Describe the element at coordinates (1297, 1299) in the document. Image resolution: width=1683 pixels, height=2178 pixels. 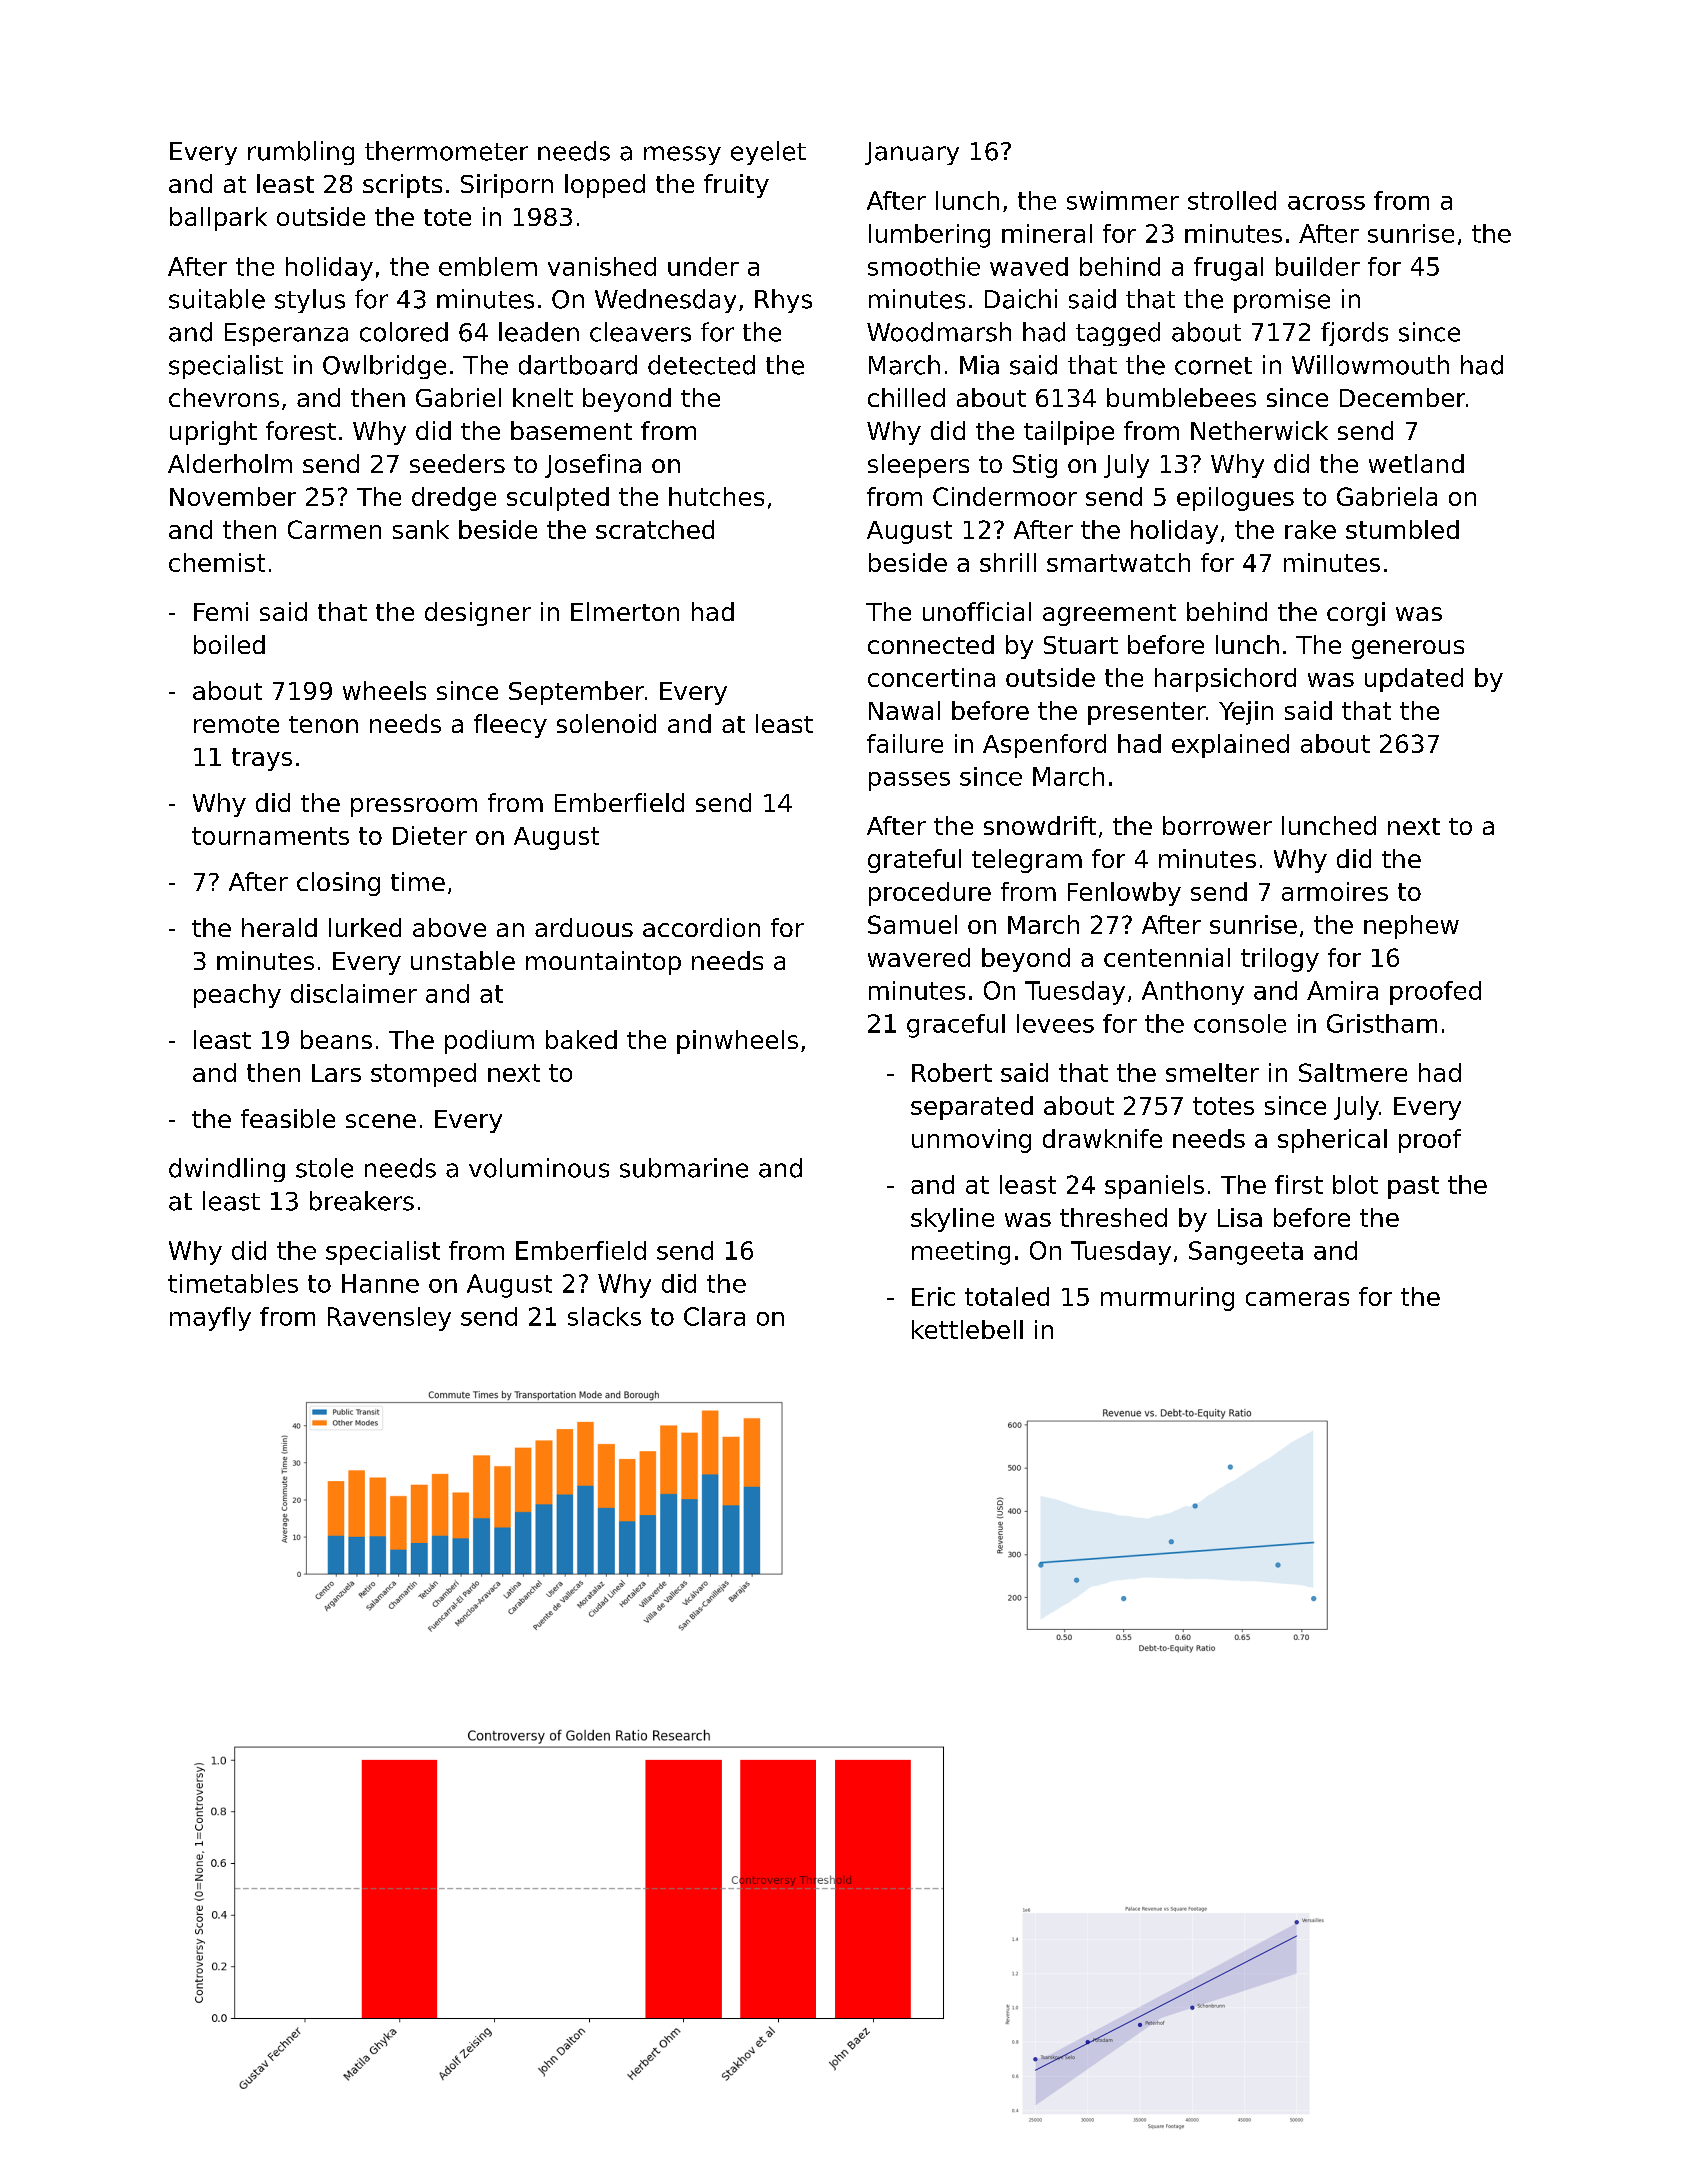
I see `cameras` at that location.
